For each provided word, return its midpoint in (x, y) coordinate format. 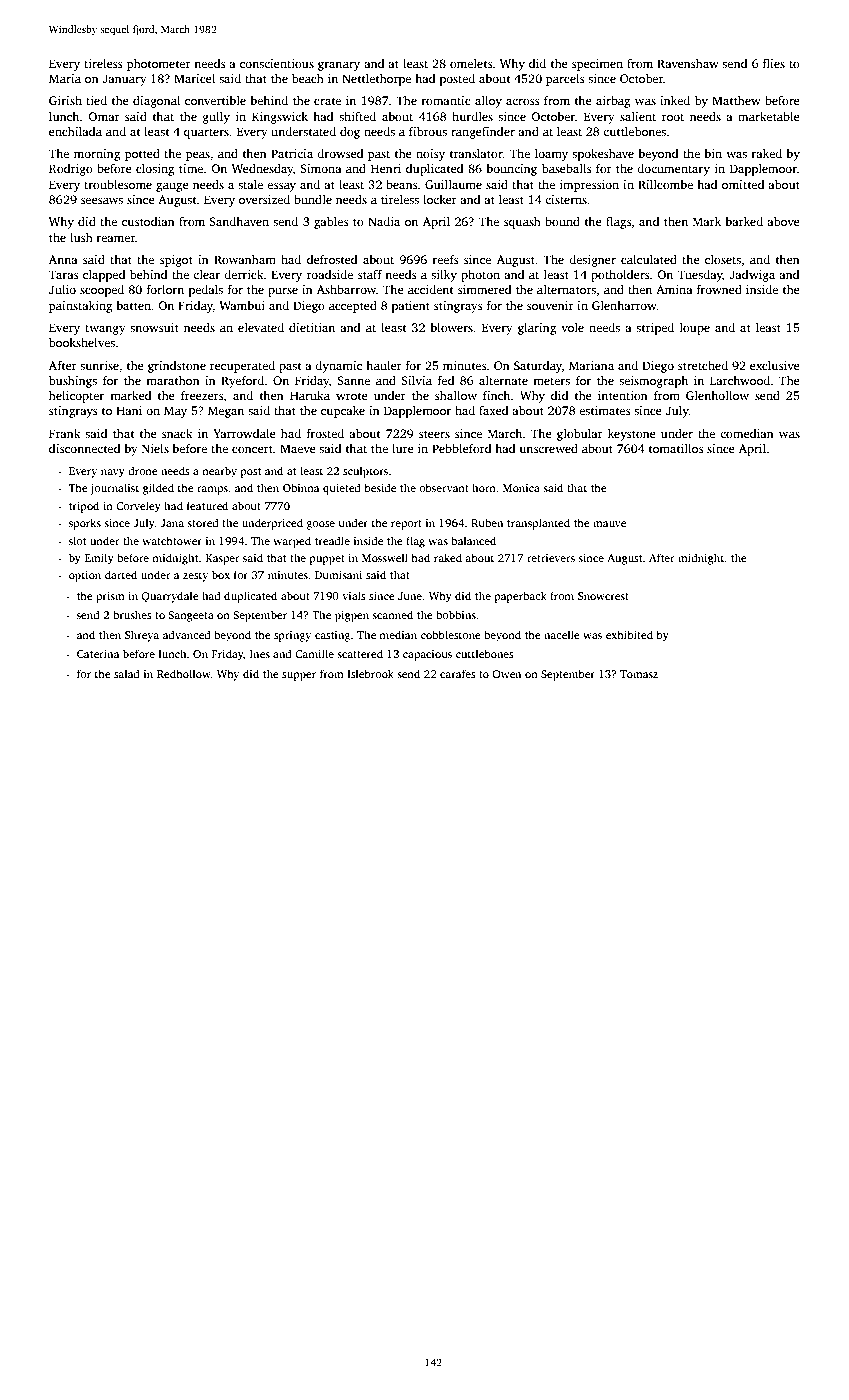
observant (444, 487)
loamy (551, 155)
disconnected (85, 448)
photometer (159, 65)
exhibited (629, 634)
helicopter (76, 397)
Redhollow (184, 673)
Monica (521, 488)
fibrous (428, 131)
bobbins (456, 614)
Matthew (736, 100)
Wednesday (263, 170)
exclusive (775, 365)
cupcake (343, 412)
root (673, 117)
